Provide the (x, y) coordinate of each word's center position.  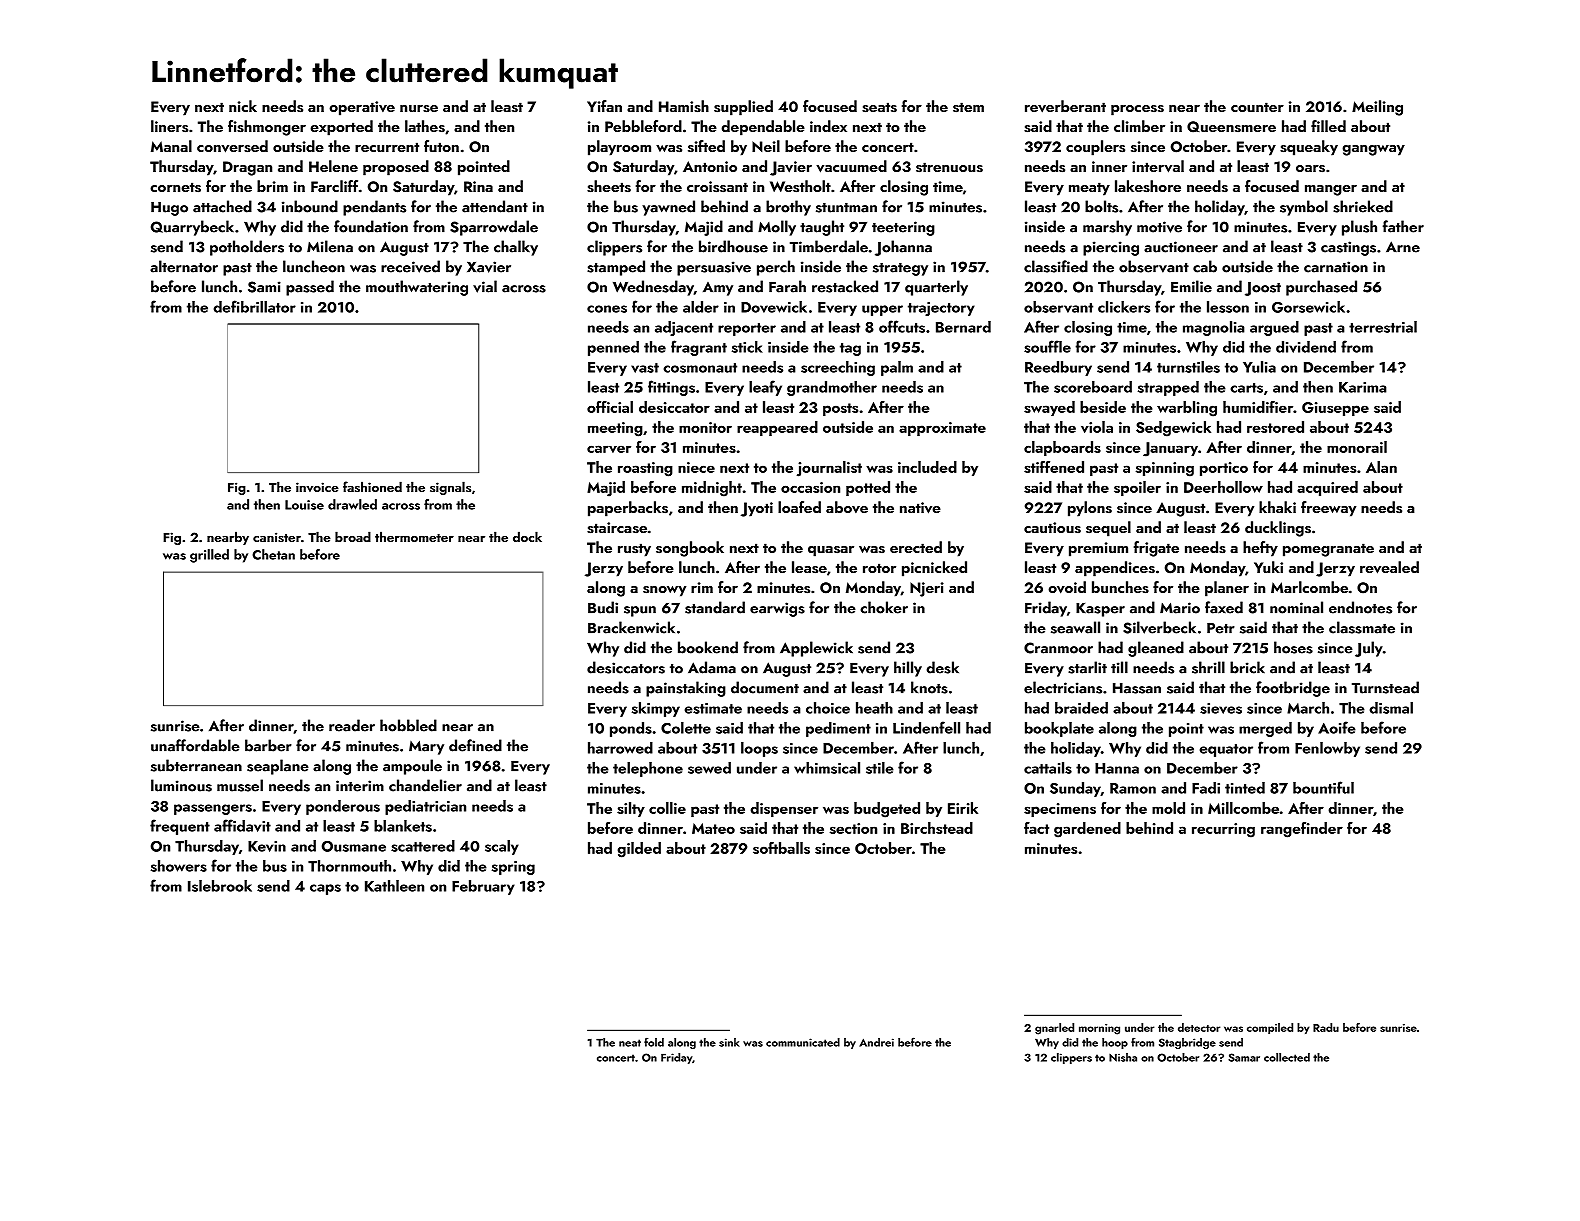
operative (362, 108)
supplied (743, 108)
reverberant (1065, 106)
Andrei (876, 1042)
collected (1287, 1057)
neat (630, 1043)
